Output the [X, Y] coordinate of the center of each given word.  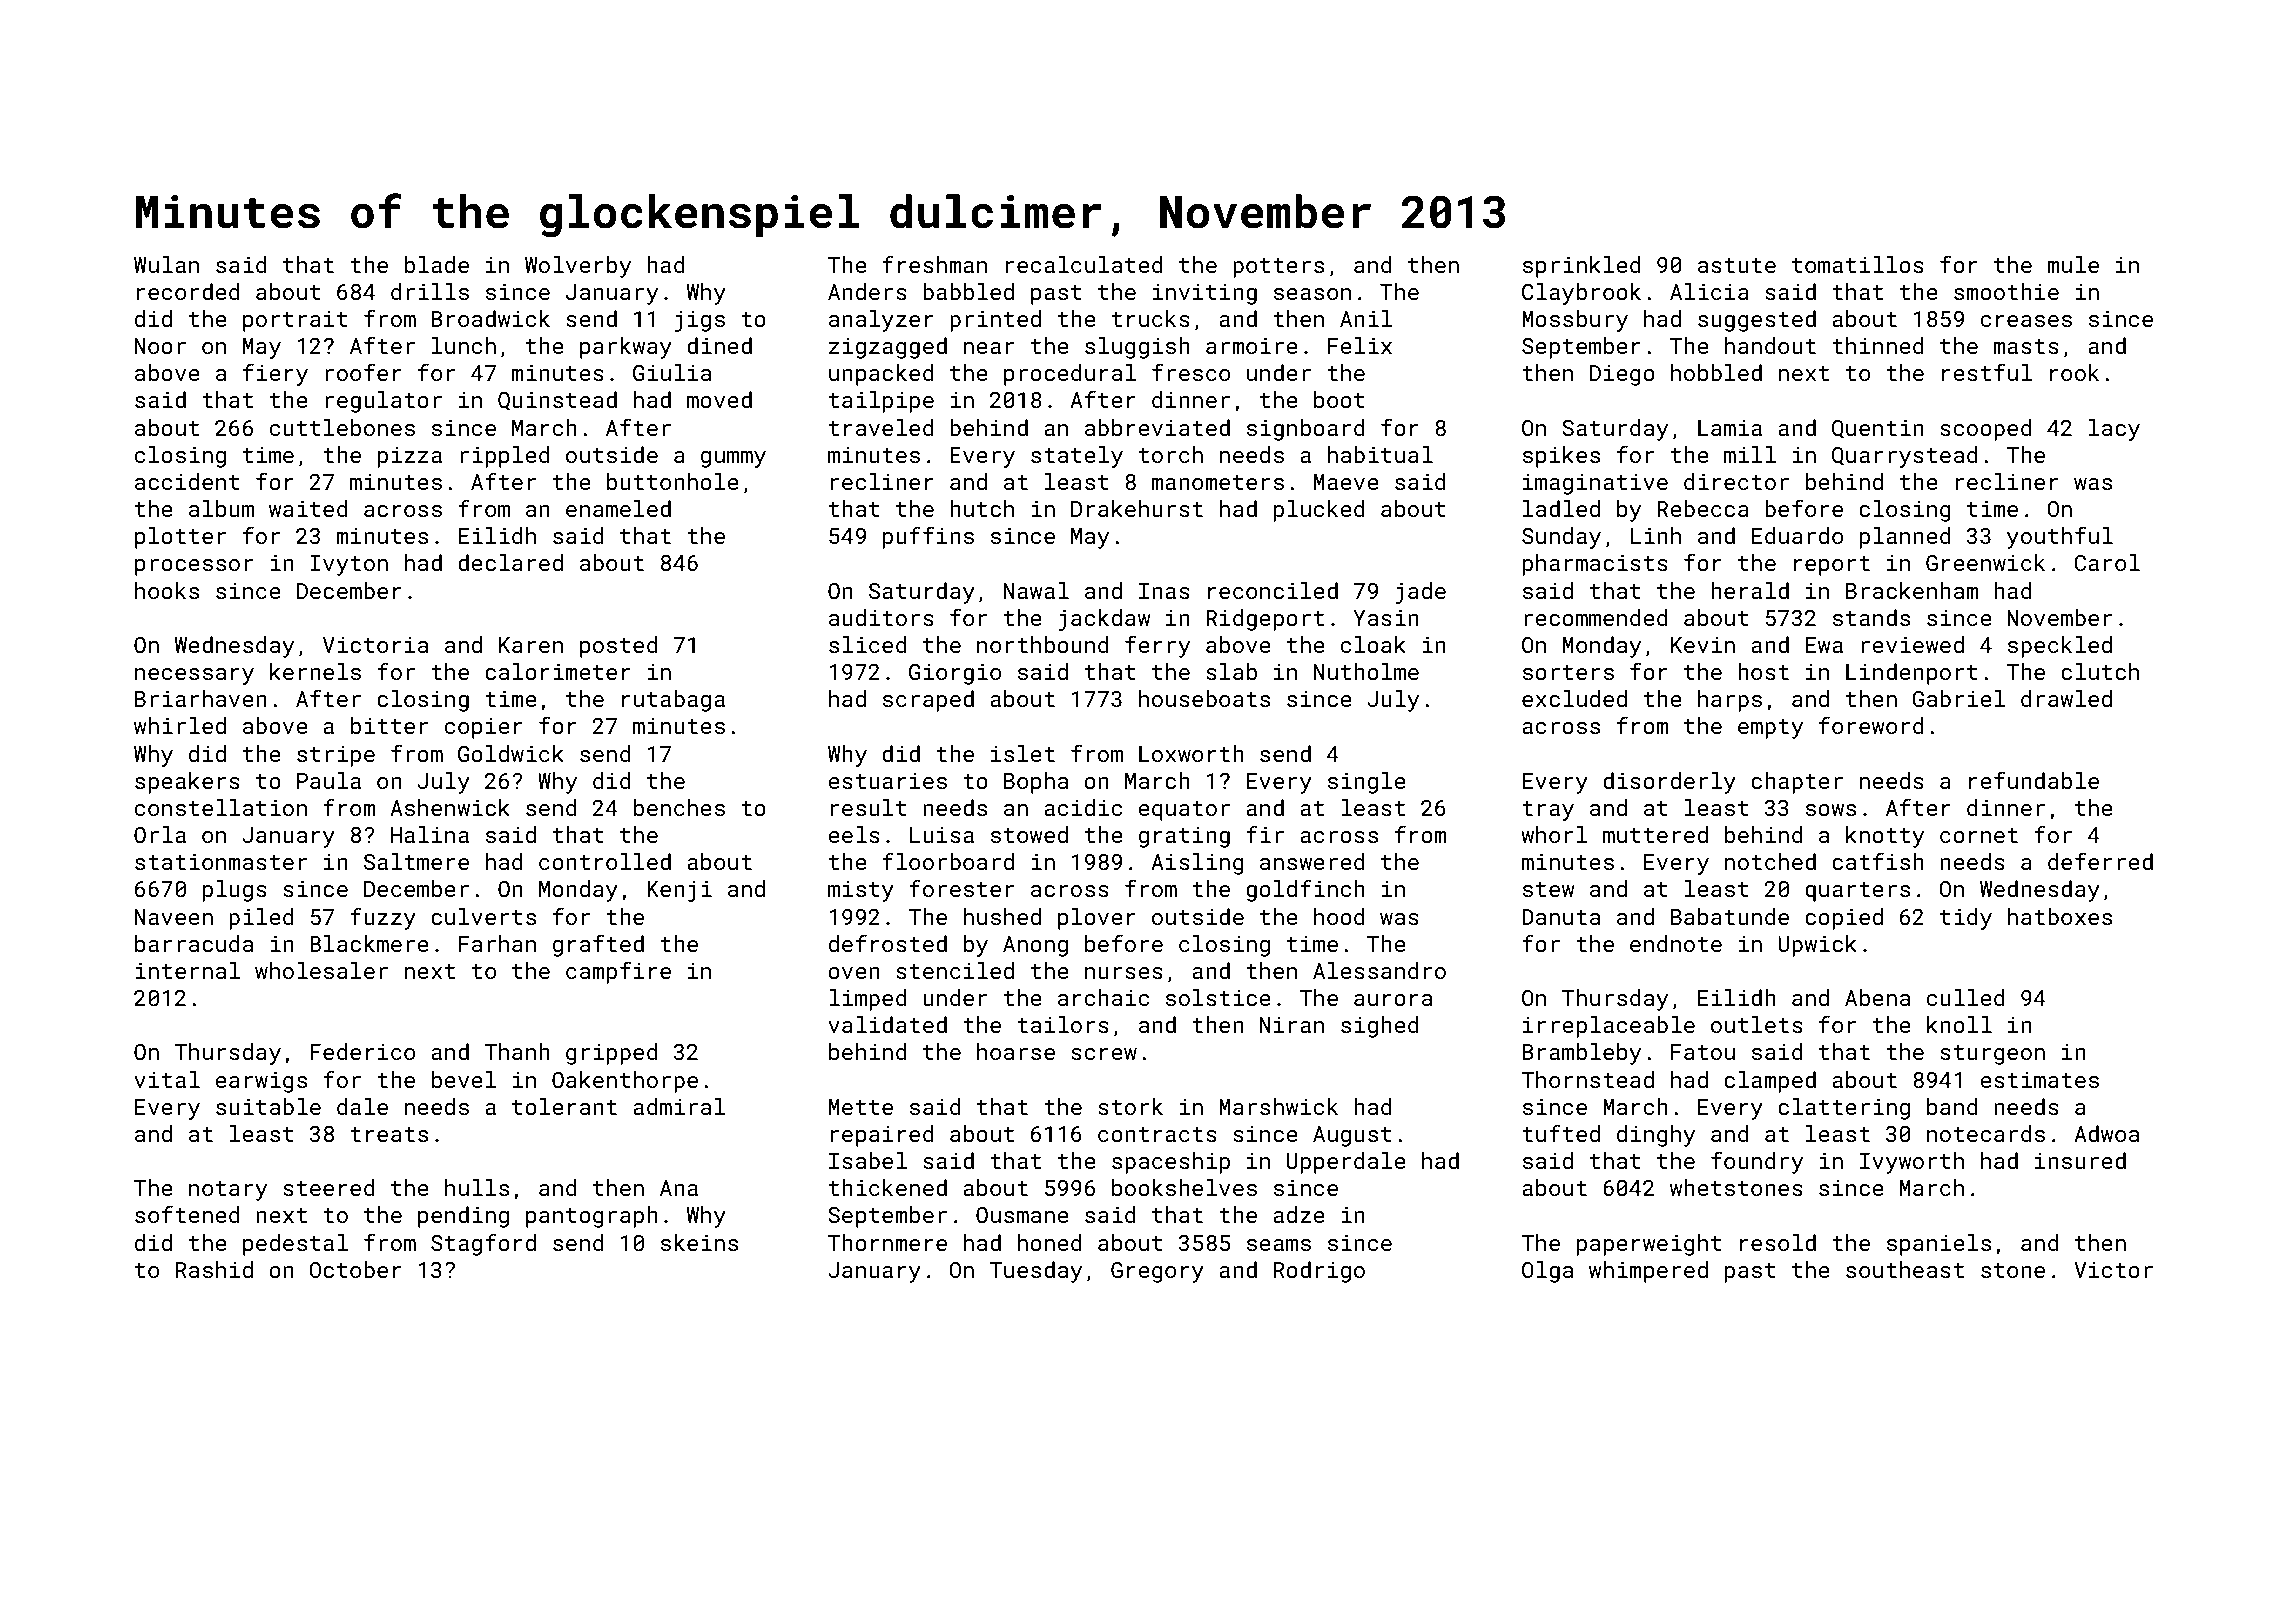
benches [679, 807]
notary [228, 1191]
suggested [1757, 321]
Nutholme [1366, 671]
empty [1770, 729]
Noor [160, 346]
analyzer [881, 321]
